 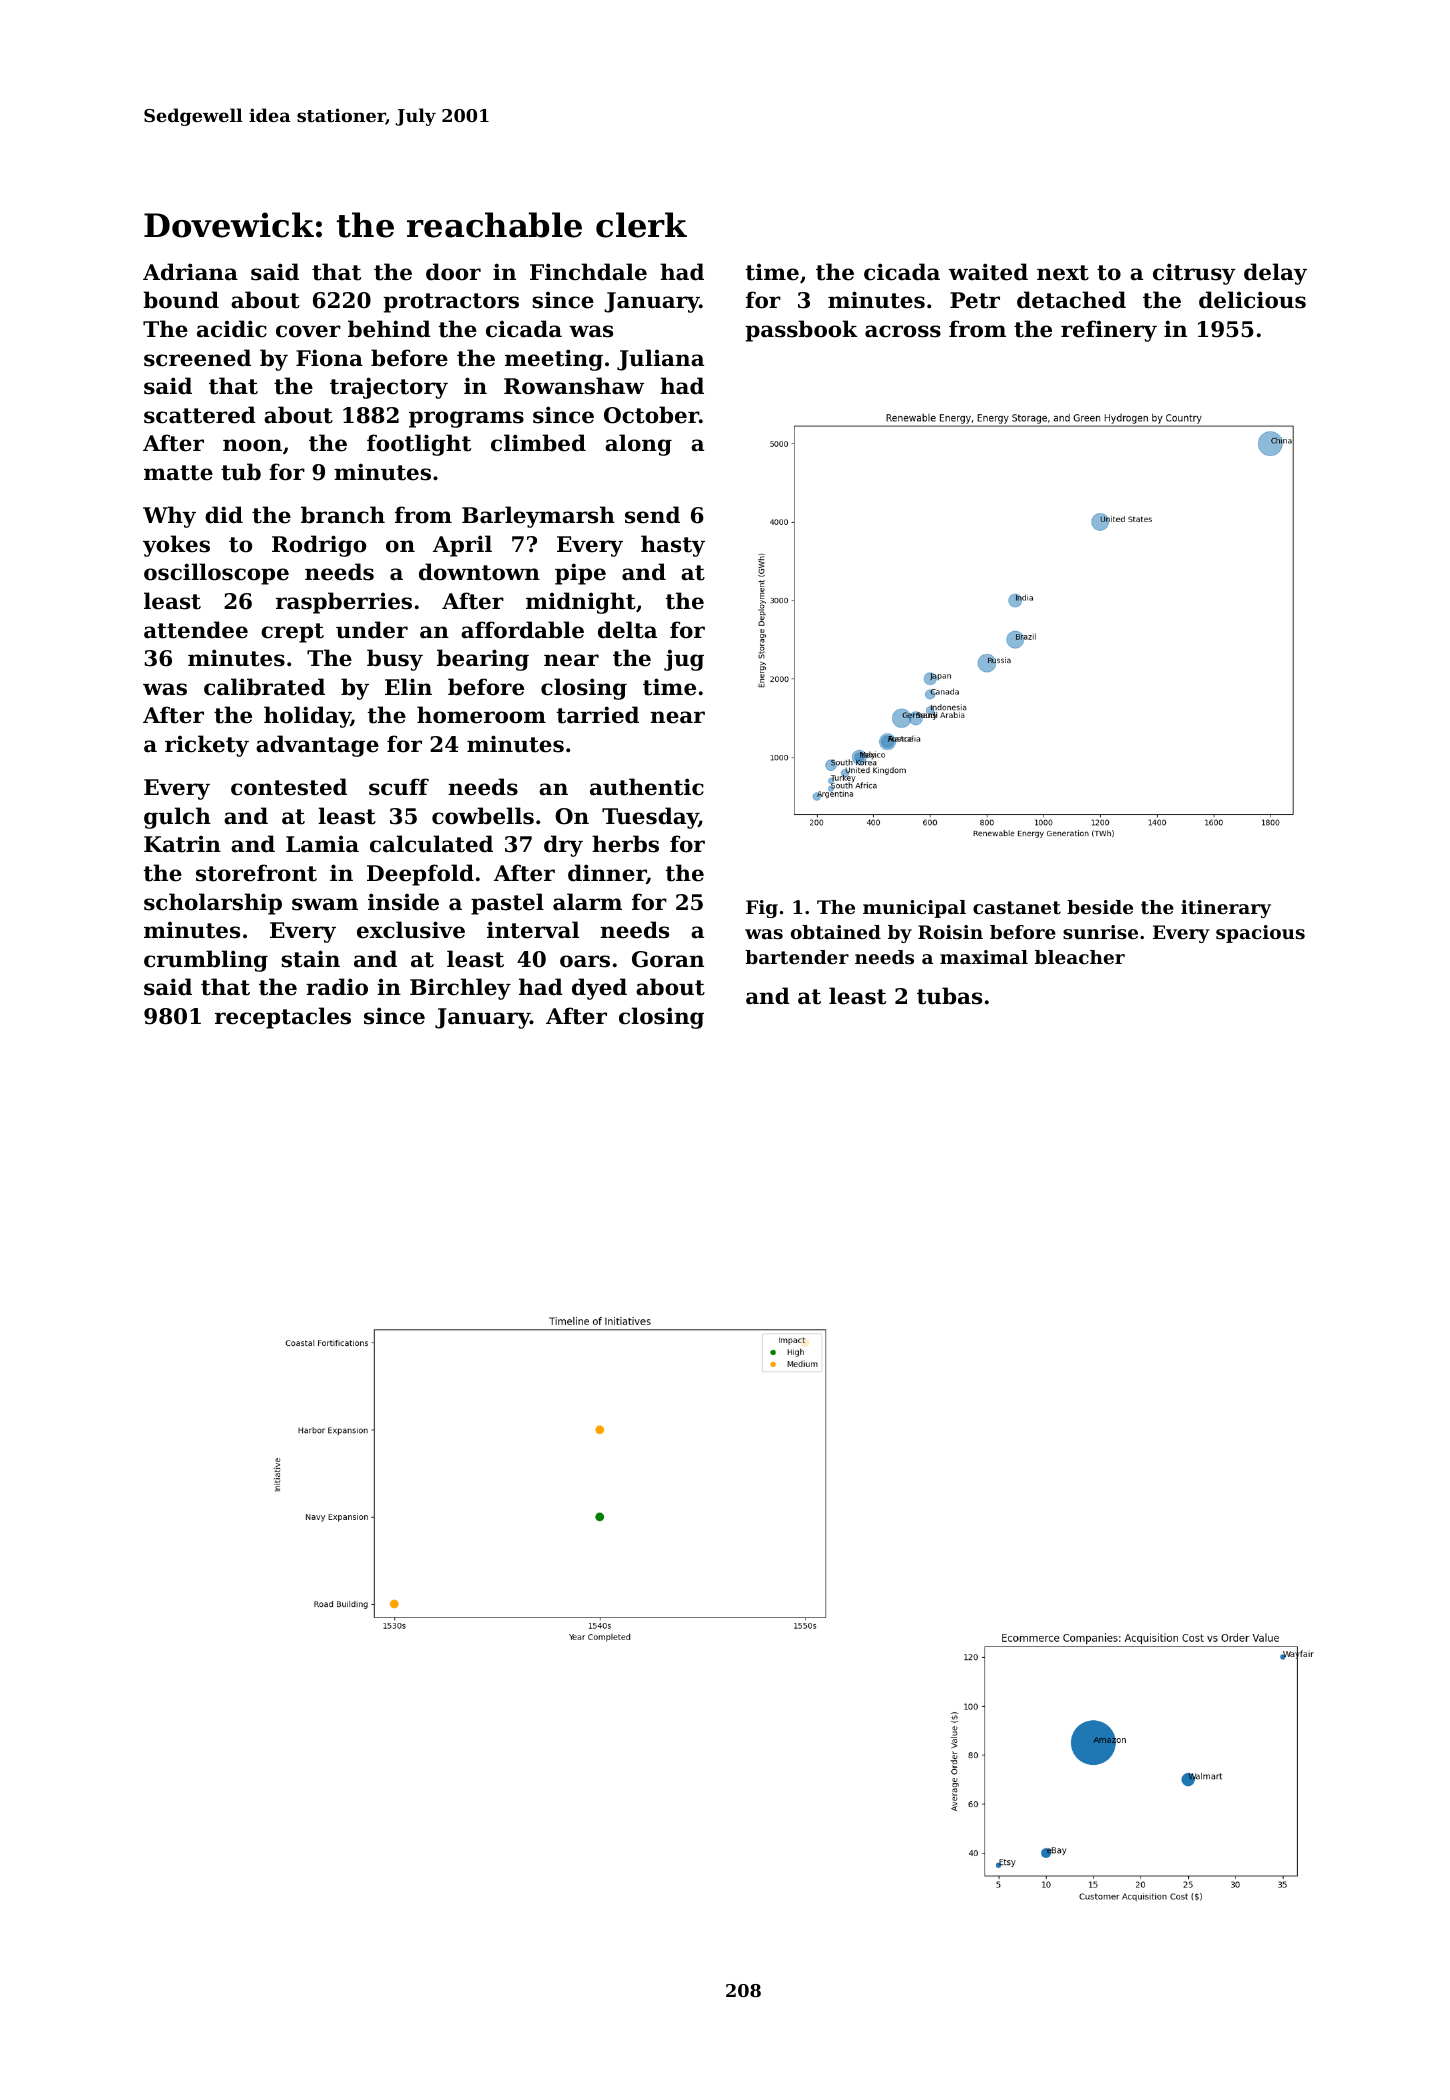 I want to click on authentic, so click(x=647, y=787).
